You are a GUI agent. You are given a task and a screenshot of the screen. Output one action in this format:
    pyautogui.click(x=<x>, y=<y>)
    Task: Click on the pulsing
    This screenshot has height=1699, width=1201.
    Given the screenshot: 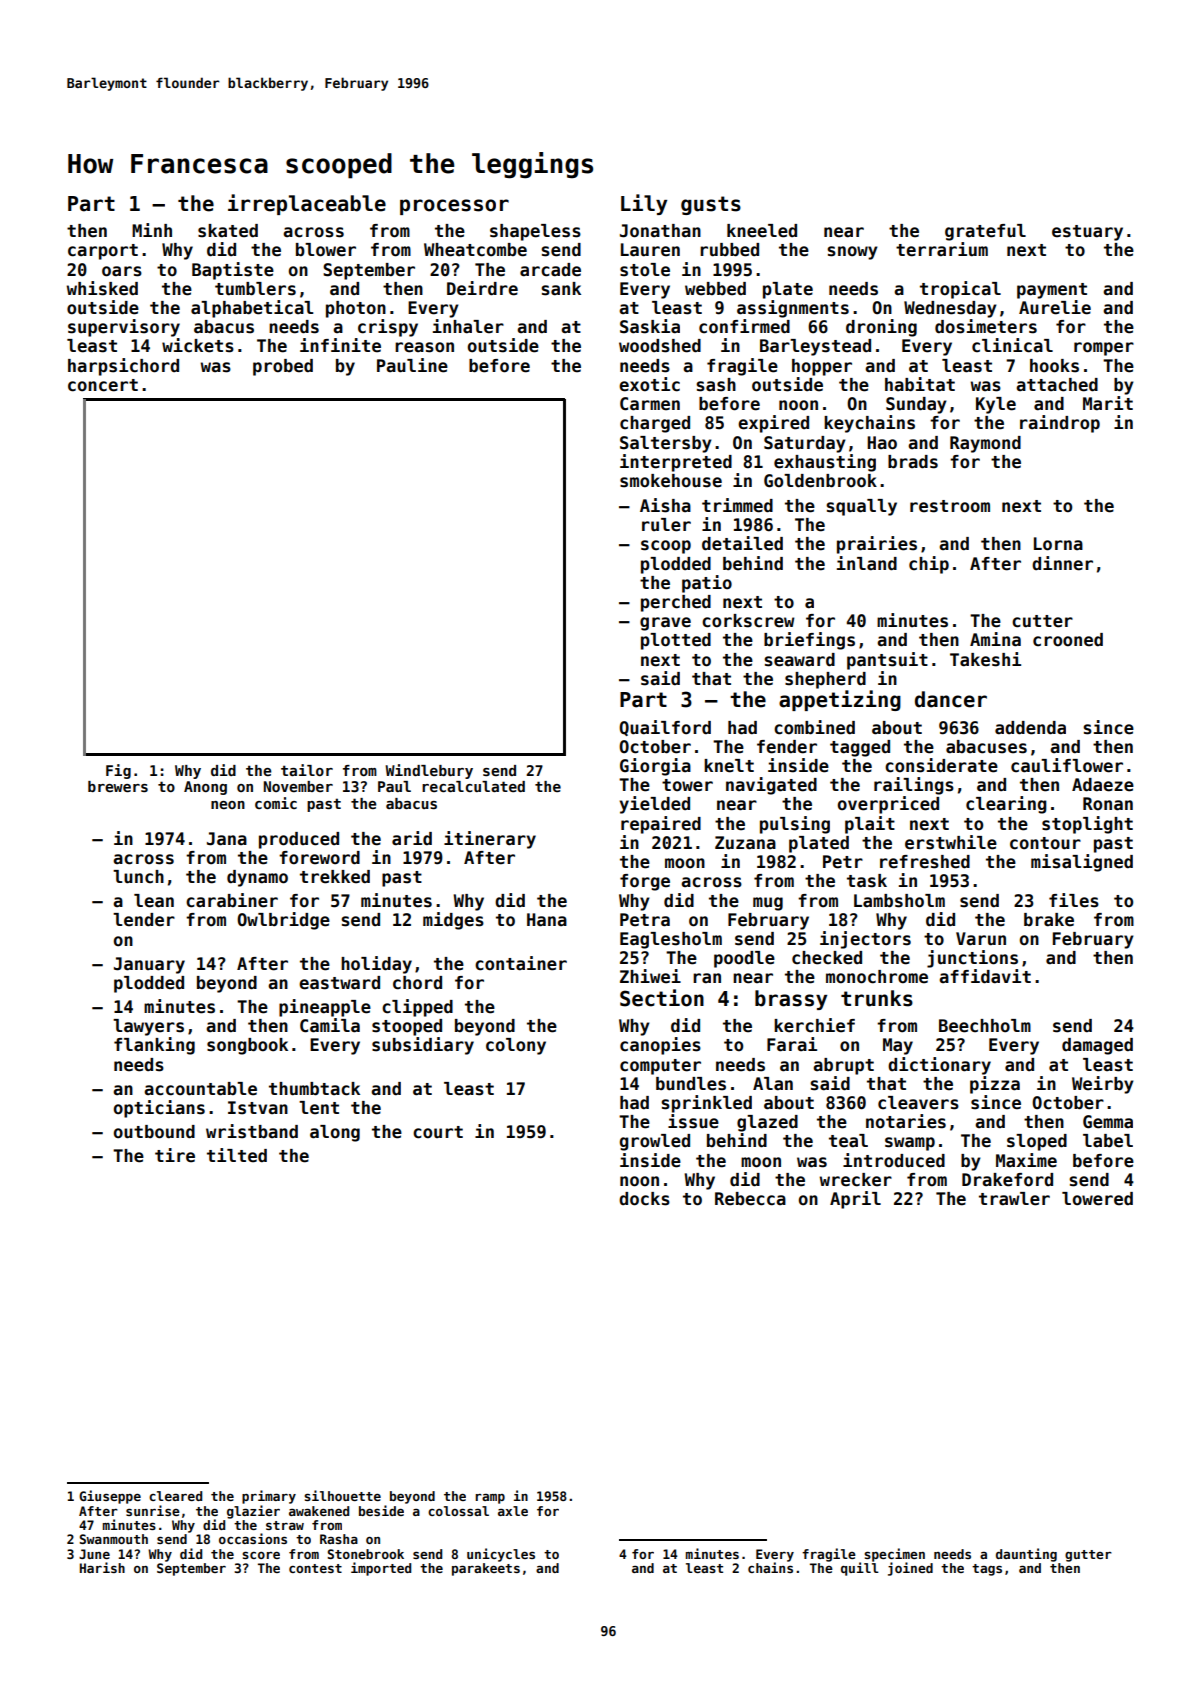 What is the action you would take?
    pyautogui.click(x=795, y=825)
